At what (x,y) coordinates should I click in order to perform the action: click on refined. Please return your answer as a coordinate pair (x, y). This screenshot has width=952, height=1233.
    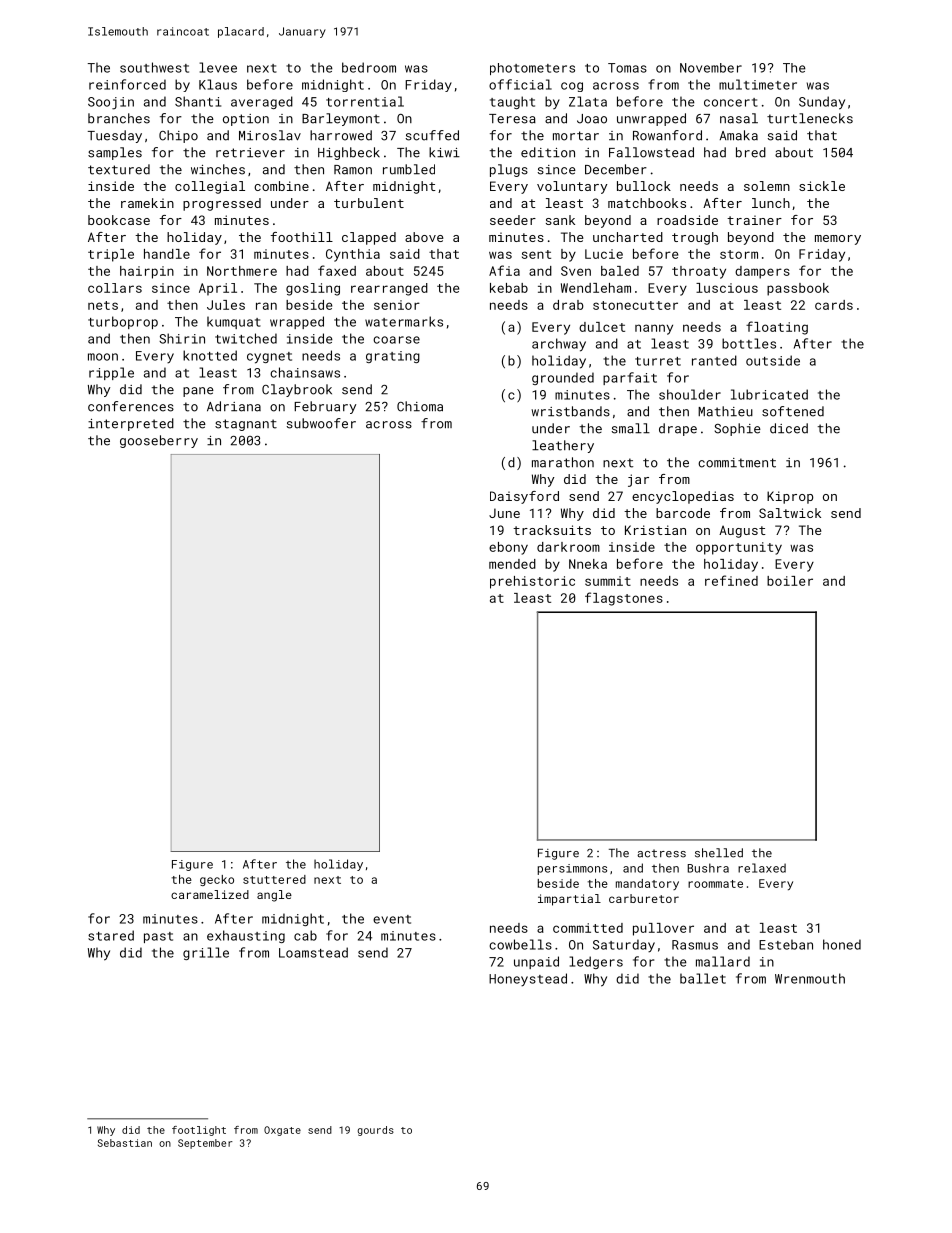
    Looking at the image, I should click on (731, 580).
